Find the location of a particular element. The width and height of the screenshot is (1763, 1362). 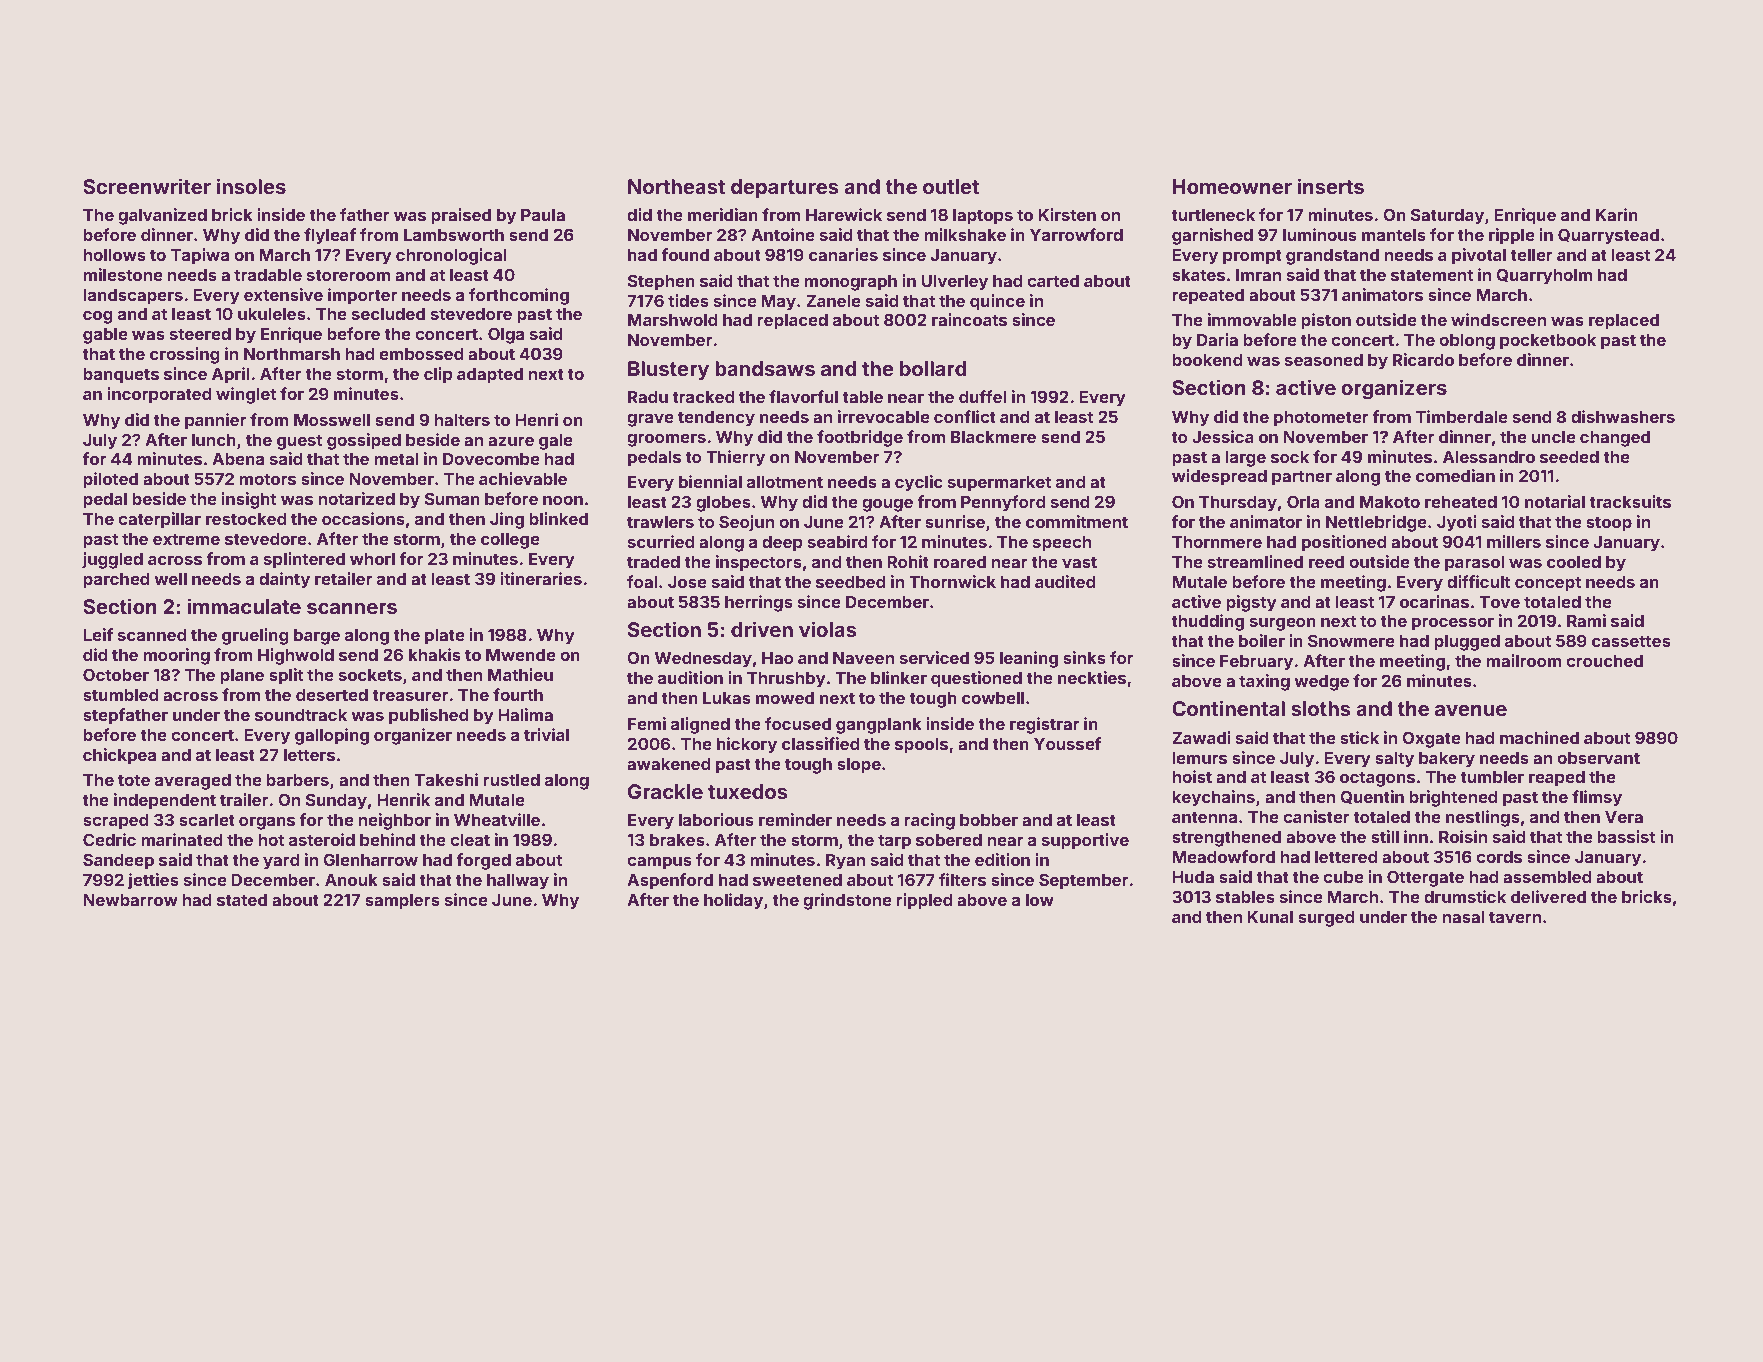

Jyoti is located at coordinates (1457, 523).
